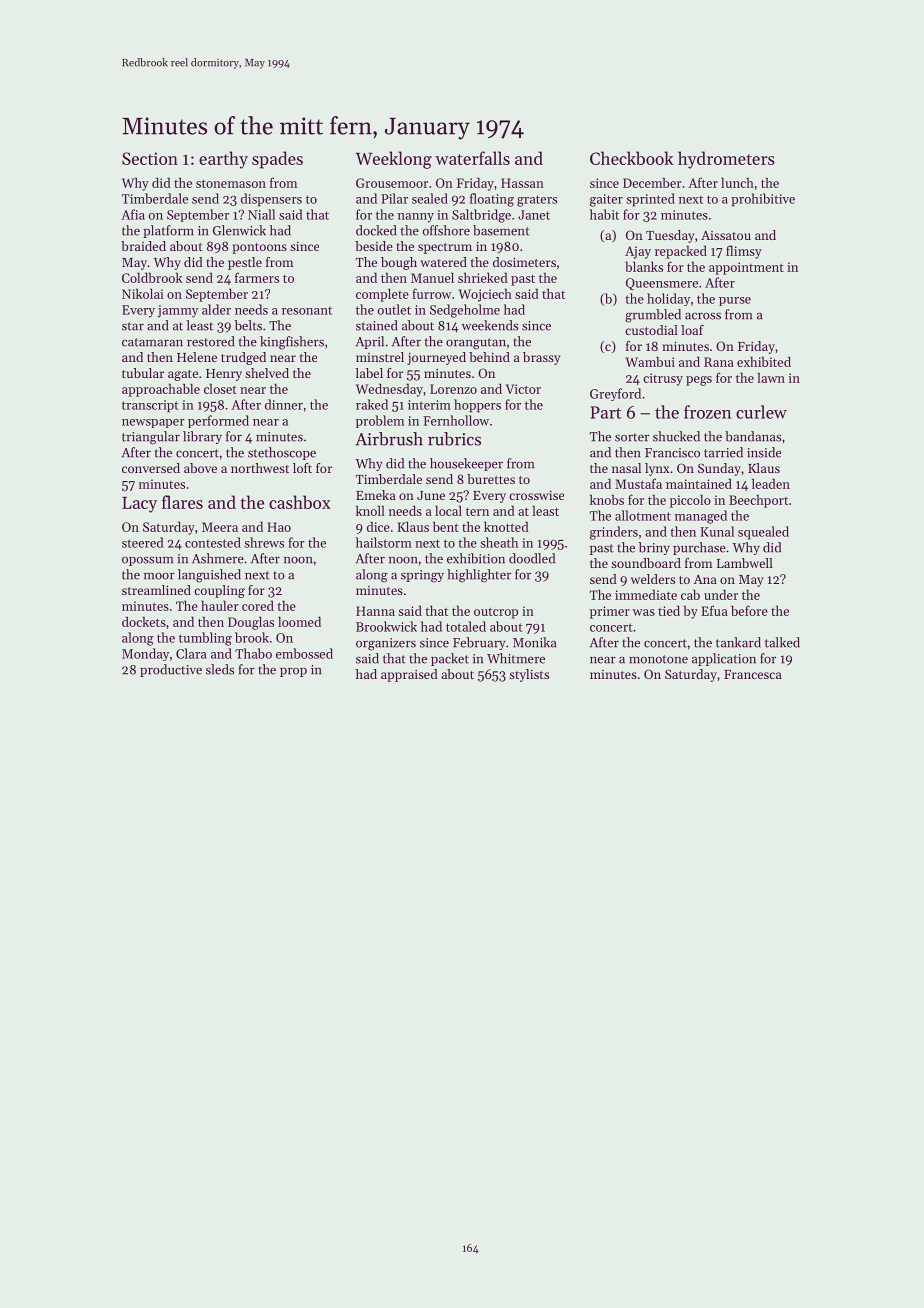 Image resolution: width=924 pixels, height=1308 pixels. What do you see at coordinates (726, 160) in the screenshot?
I see `hydrometers` at bounding box center [726, 160].
